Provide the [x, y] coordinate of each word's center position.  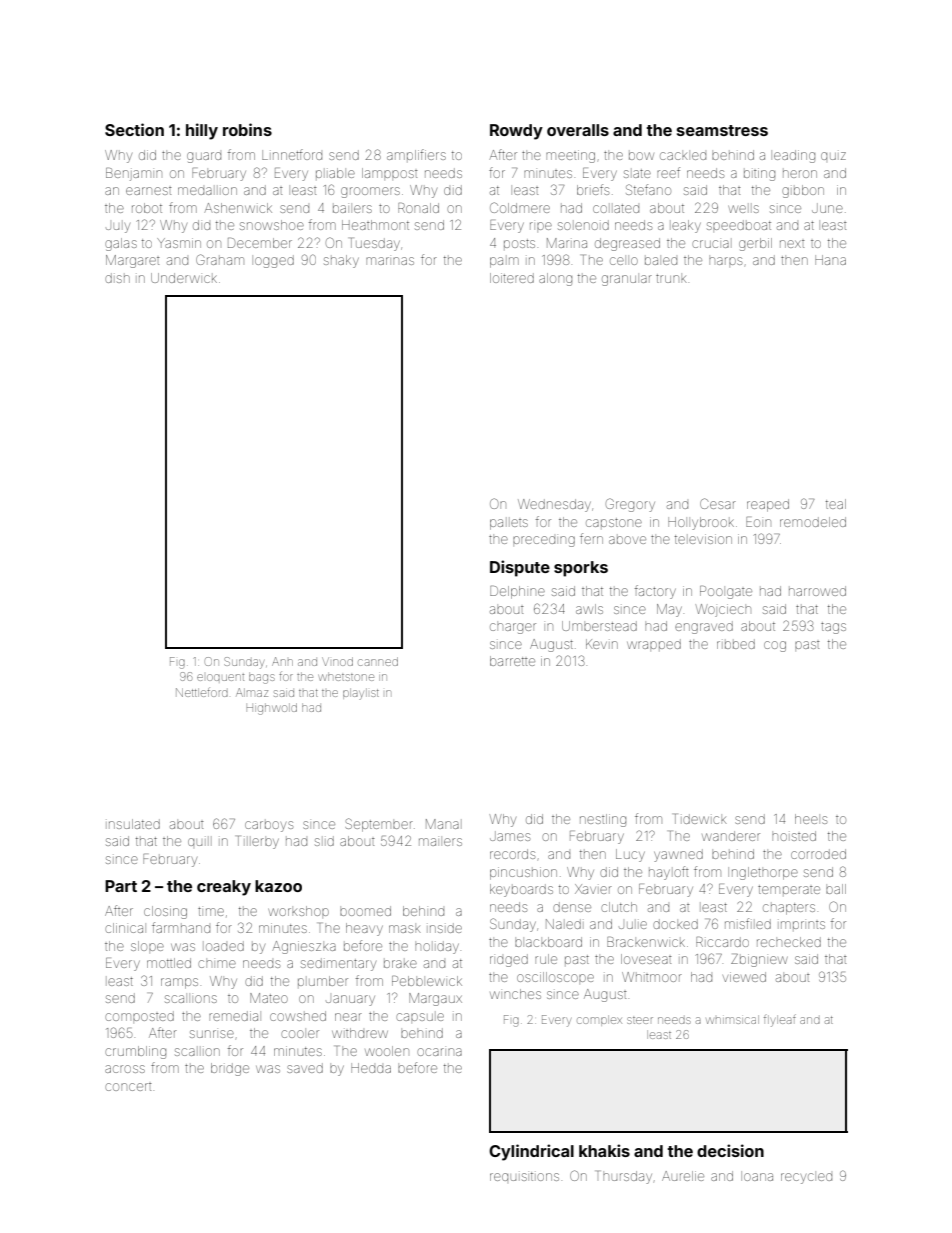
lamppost [390, 173]
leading [794, 156]
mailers [440, 842]
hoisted [794, 836]
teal [836, 504]
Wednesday [554, 505]
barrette [512, 661]
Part [121, 886]
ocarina [439, 1052]
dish [117, 278]
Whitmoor [652, 977]
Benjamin [134, 174]
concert [128, 1087]
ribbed [736, 644]
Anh [282, 661]
